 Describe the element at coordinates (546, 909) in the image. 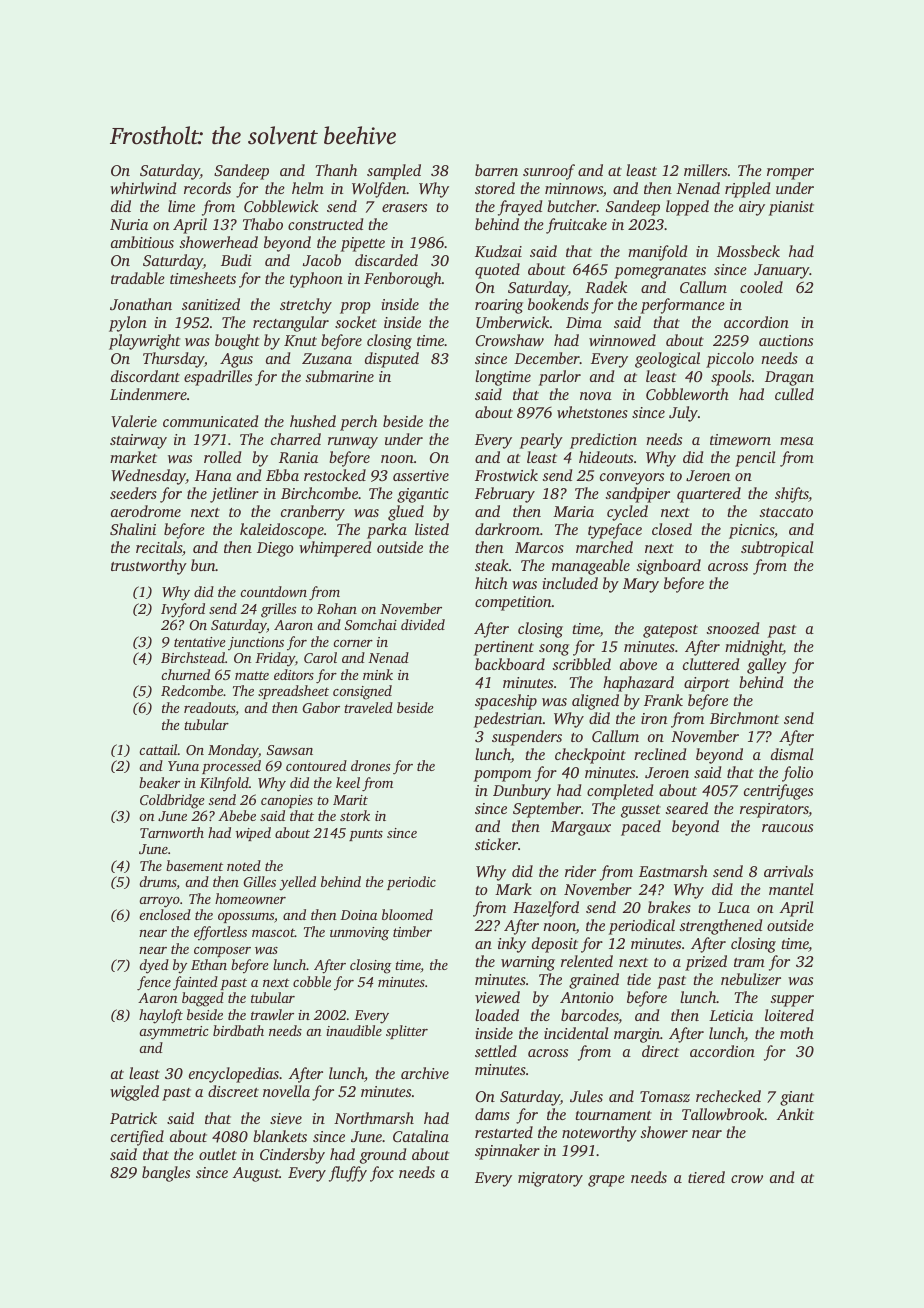

I see `Hazelford` at that location.
